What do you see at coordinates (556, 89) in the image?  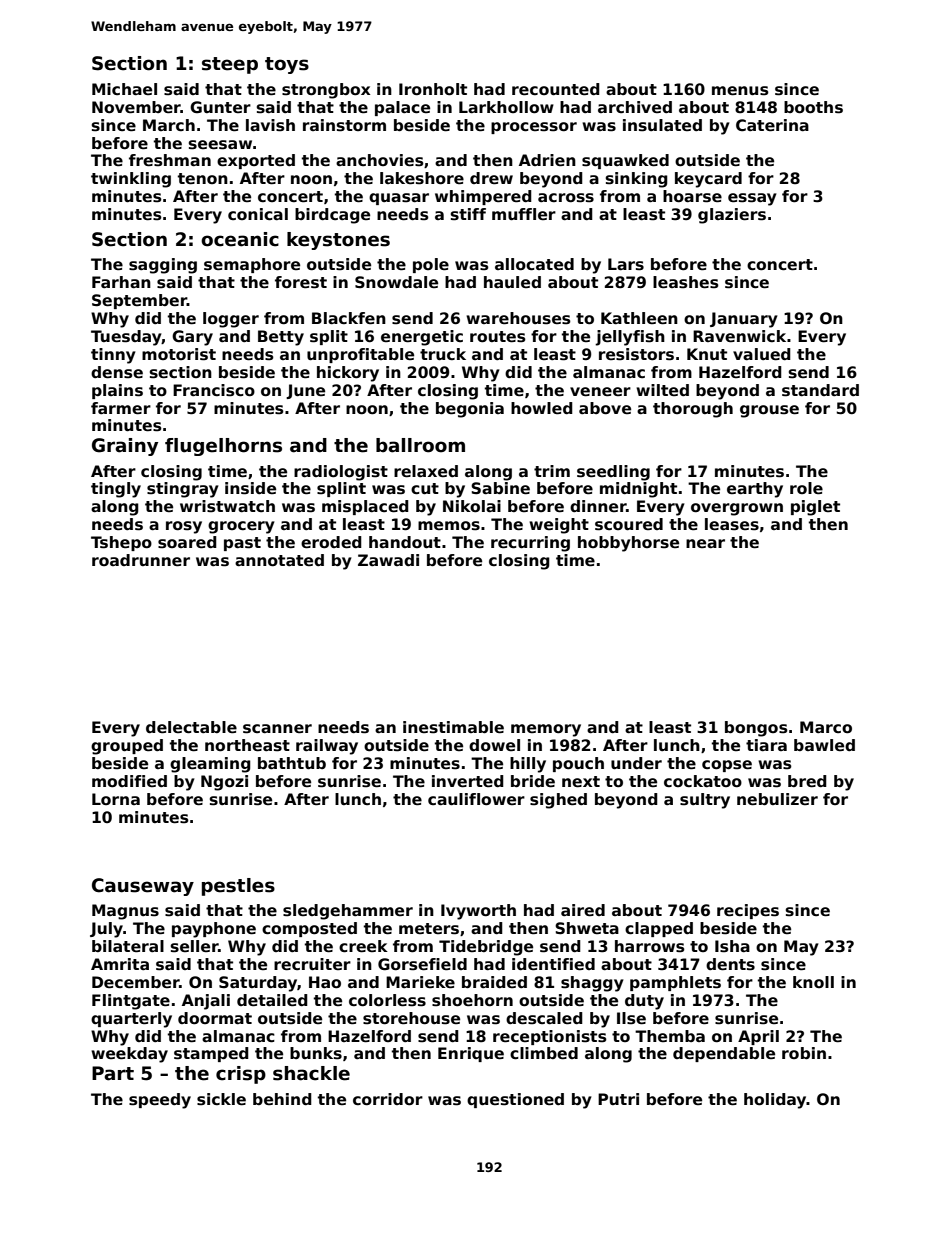 I see `recounted` at bounding box center [556, 89].
